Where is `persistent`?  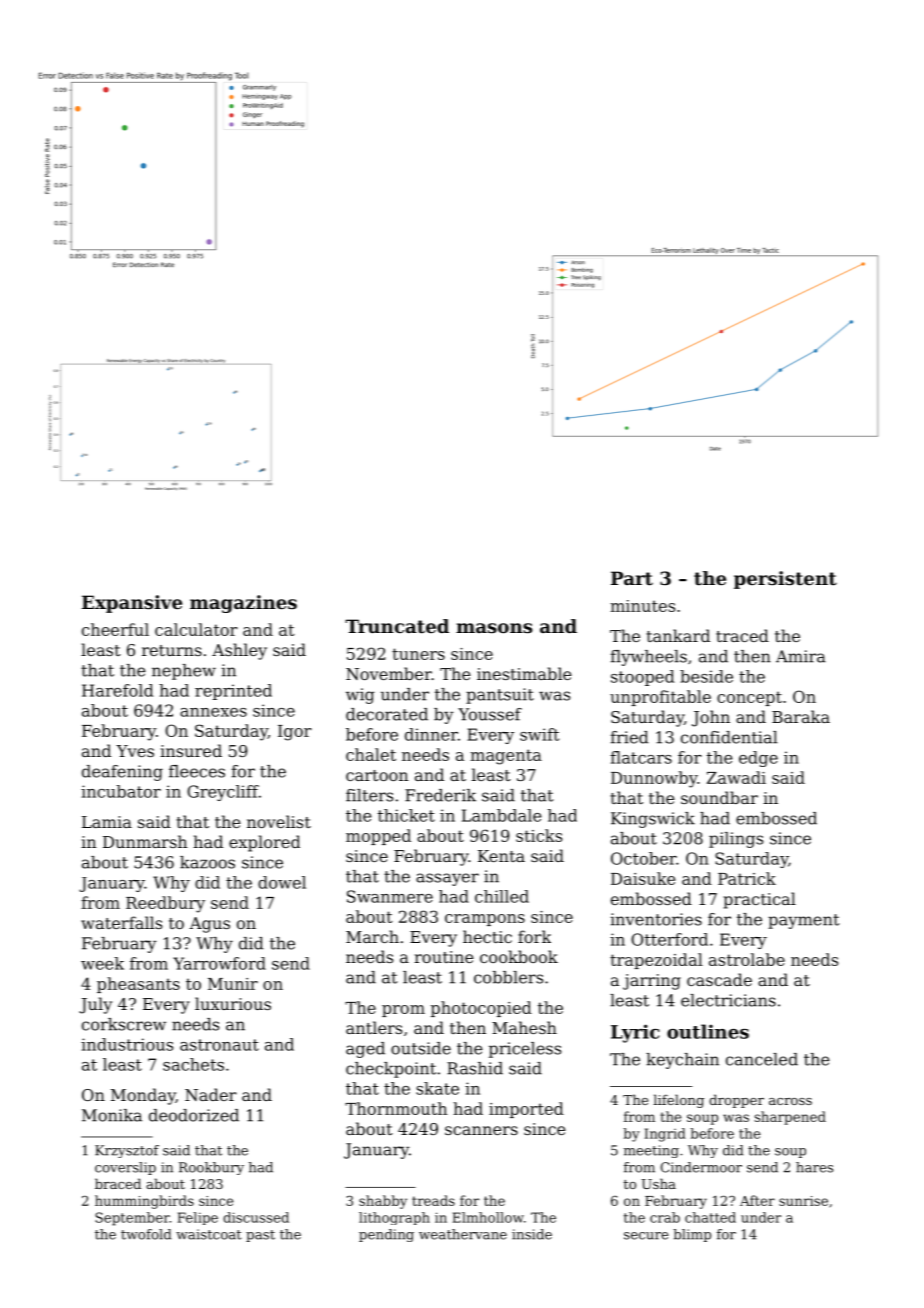
persistent is located at coordinates (785, 580).
